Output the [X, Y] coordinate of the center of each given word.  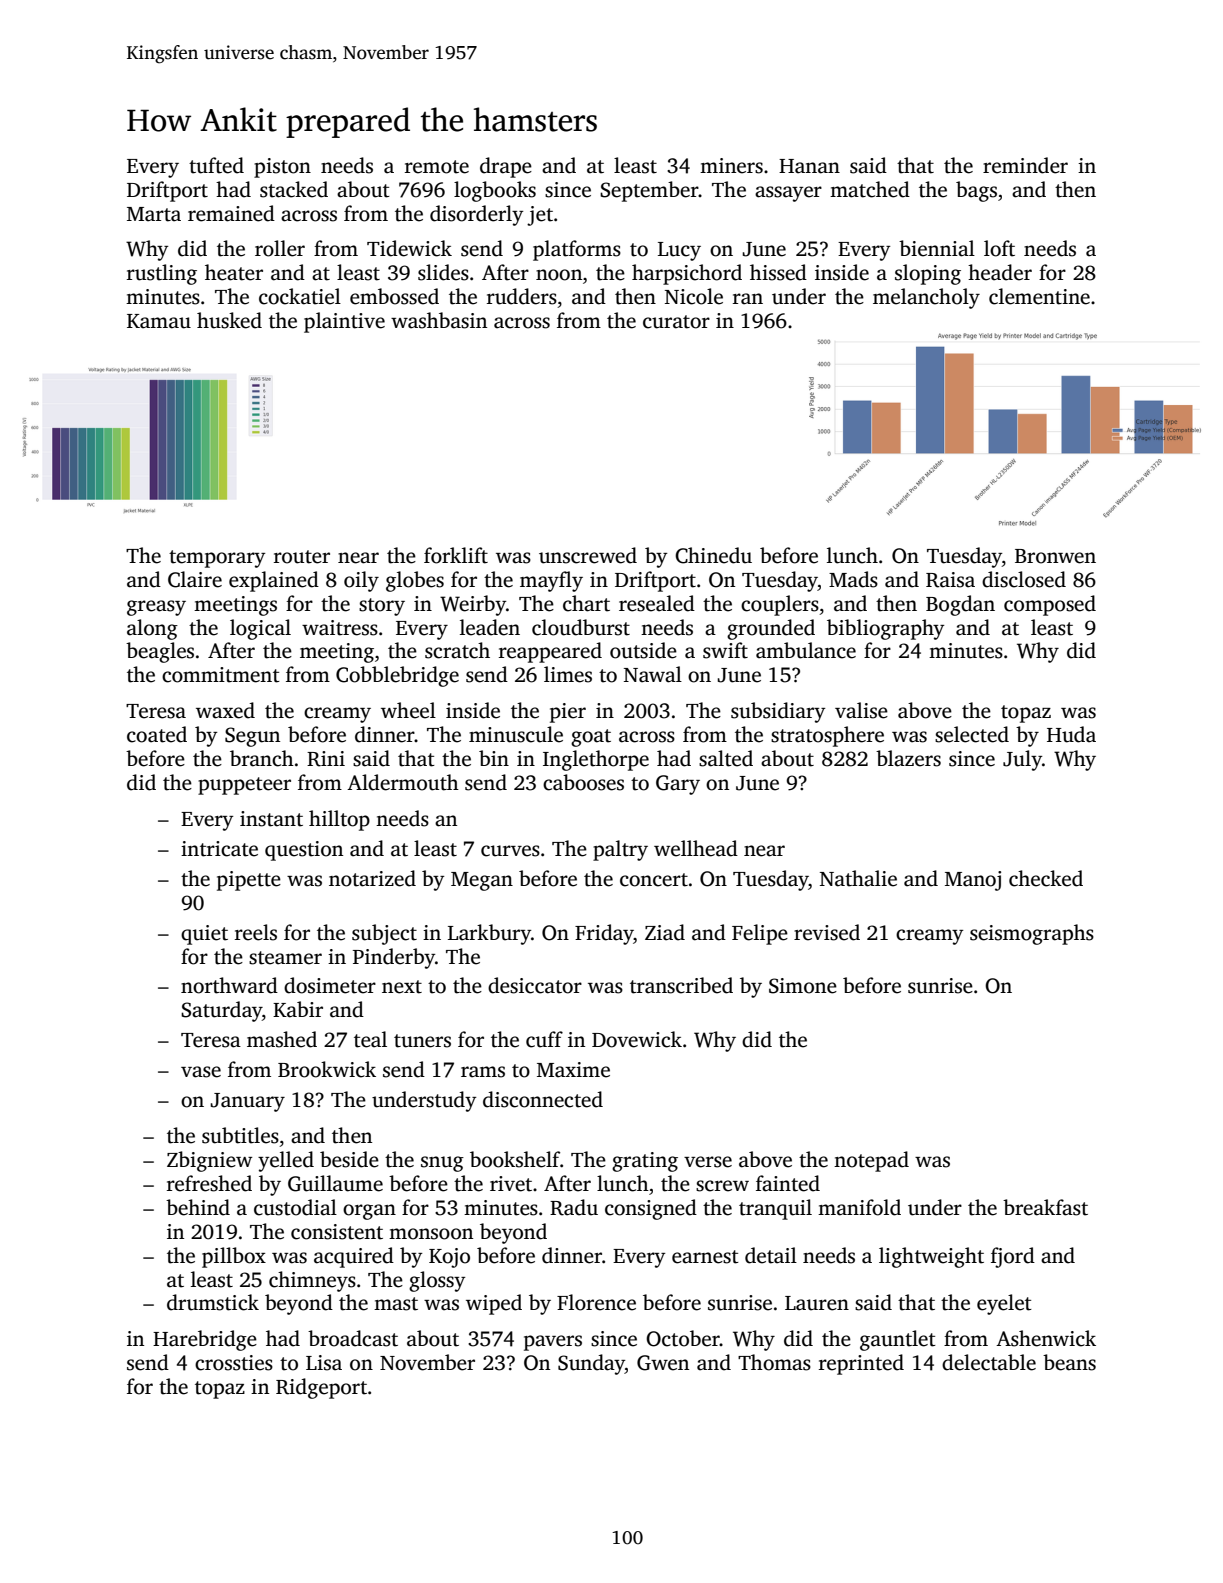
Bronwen [1055, 556]
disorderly [476, 215]
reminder [1025, 165]
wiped [494, 1304]
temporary [217, 559]
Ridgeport [321, 1388]
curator [676, 322]
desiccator [535, 985]
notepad [871, 1161]
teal [370, 1039]
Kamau [159, 321]
